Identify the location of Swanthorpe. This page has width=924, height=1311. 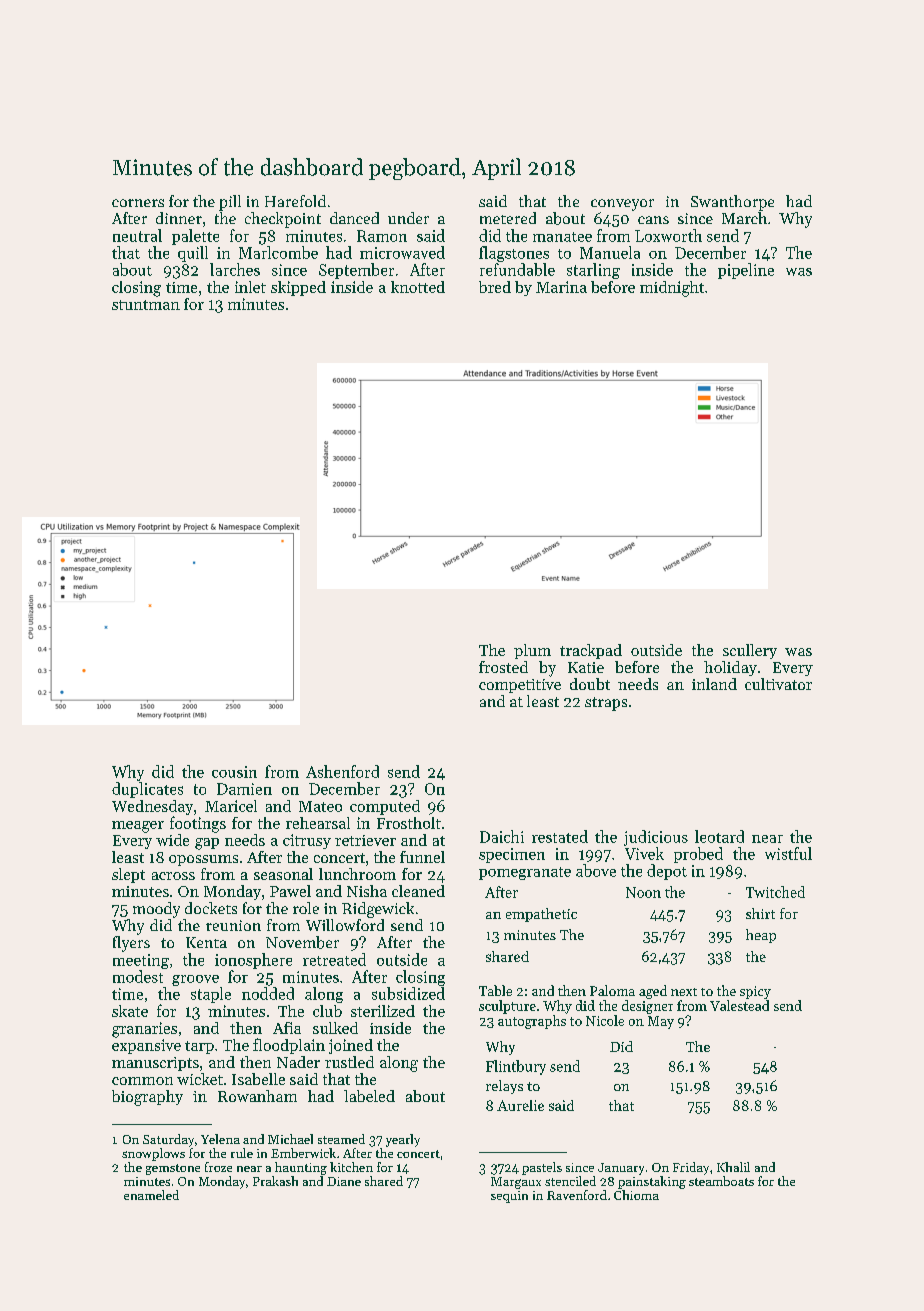
(732, 203).
